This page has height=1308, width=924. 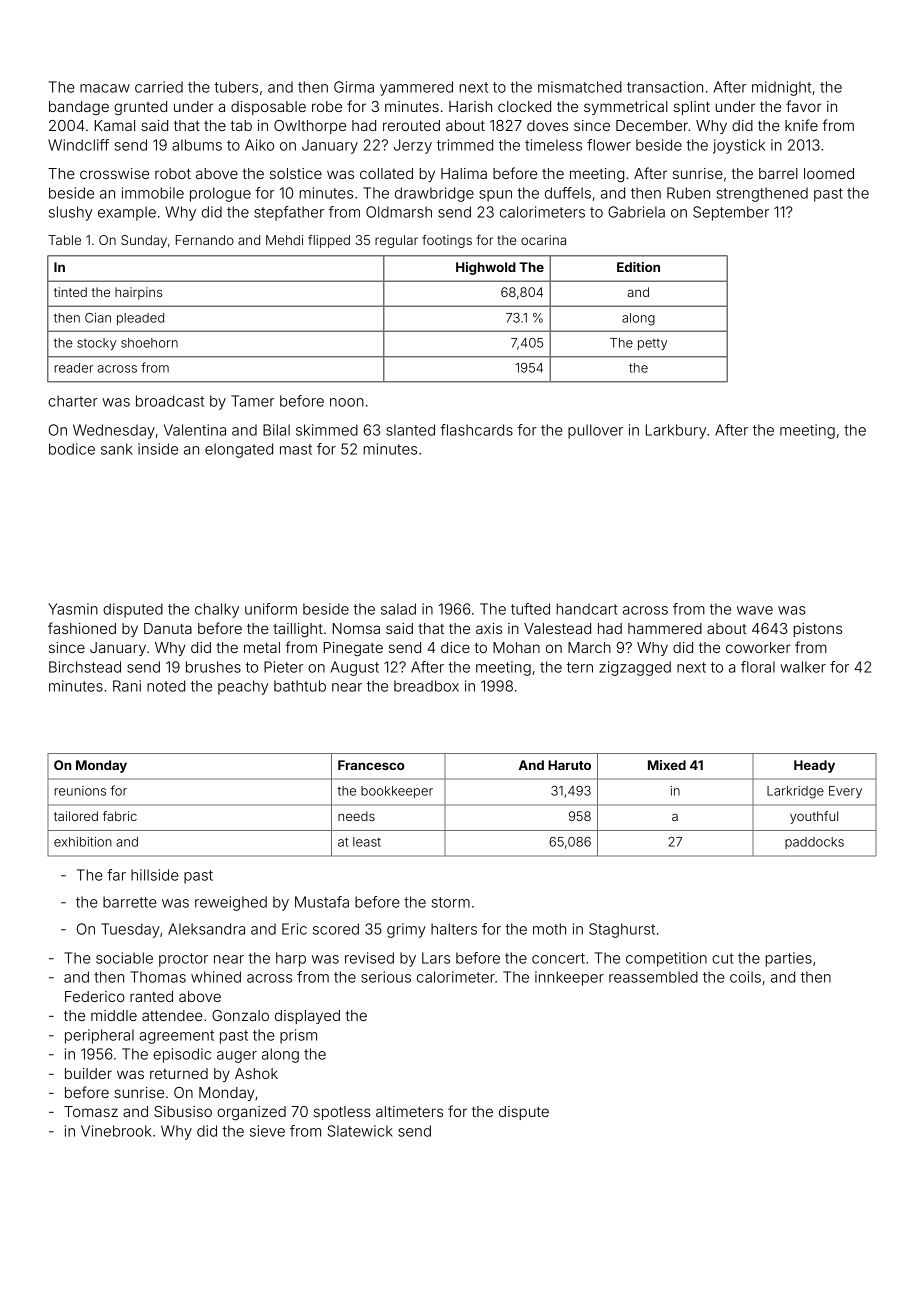 I want to click on clocked, so click(x=524, y=106).
